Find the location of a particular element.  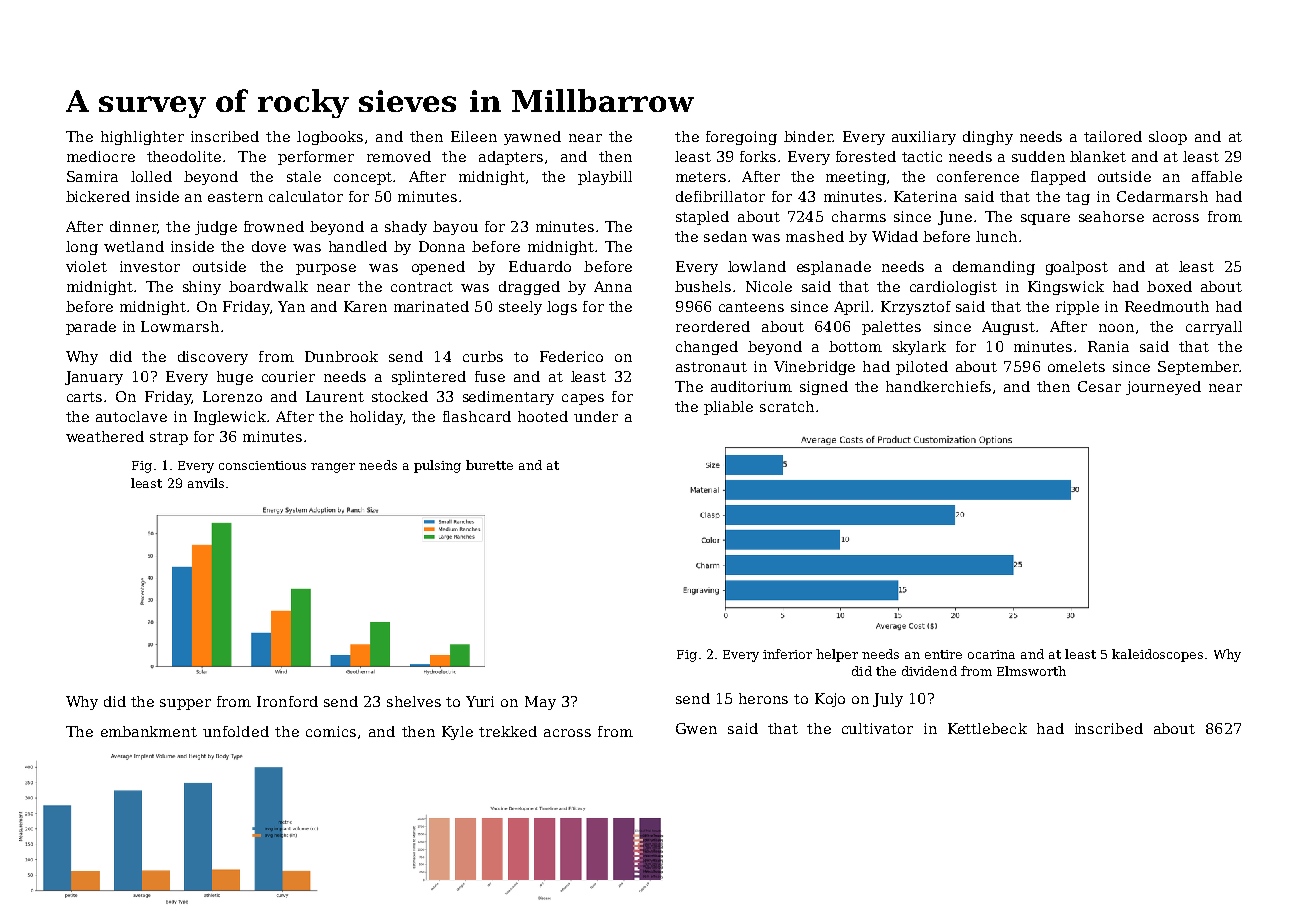

holiday is located at coordinates (376, 418).
